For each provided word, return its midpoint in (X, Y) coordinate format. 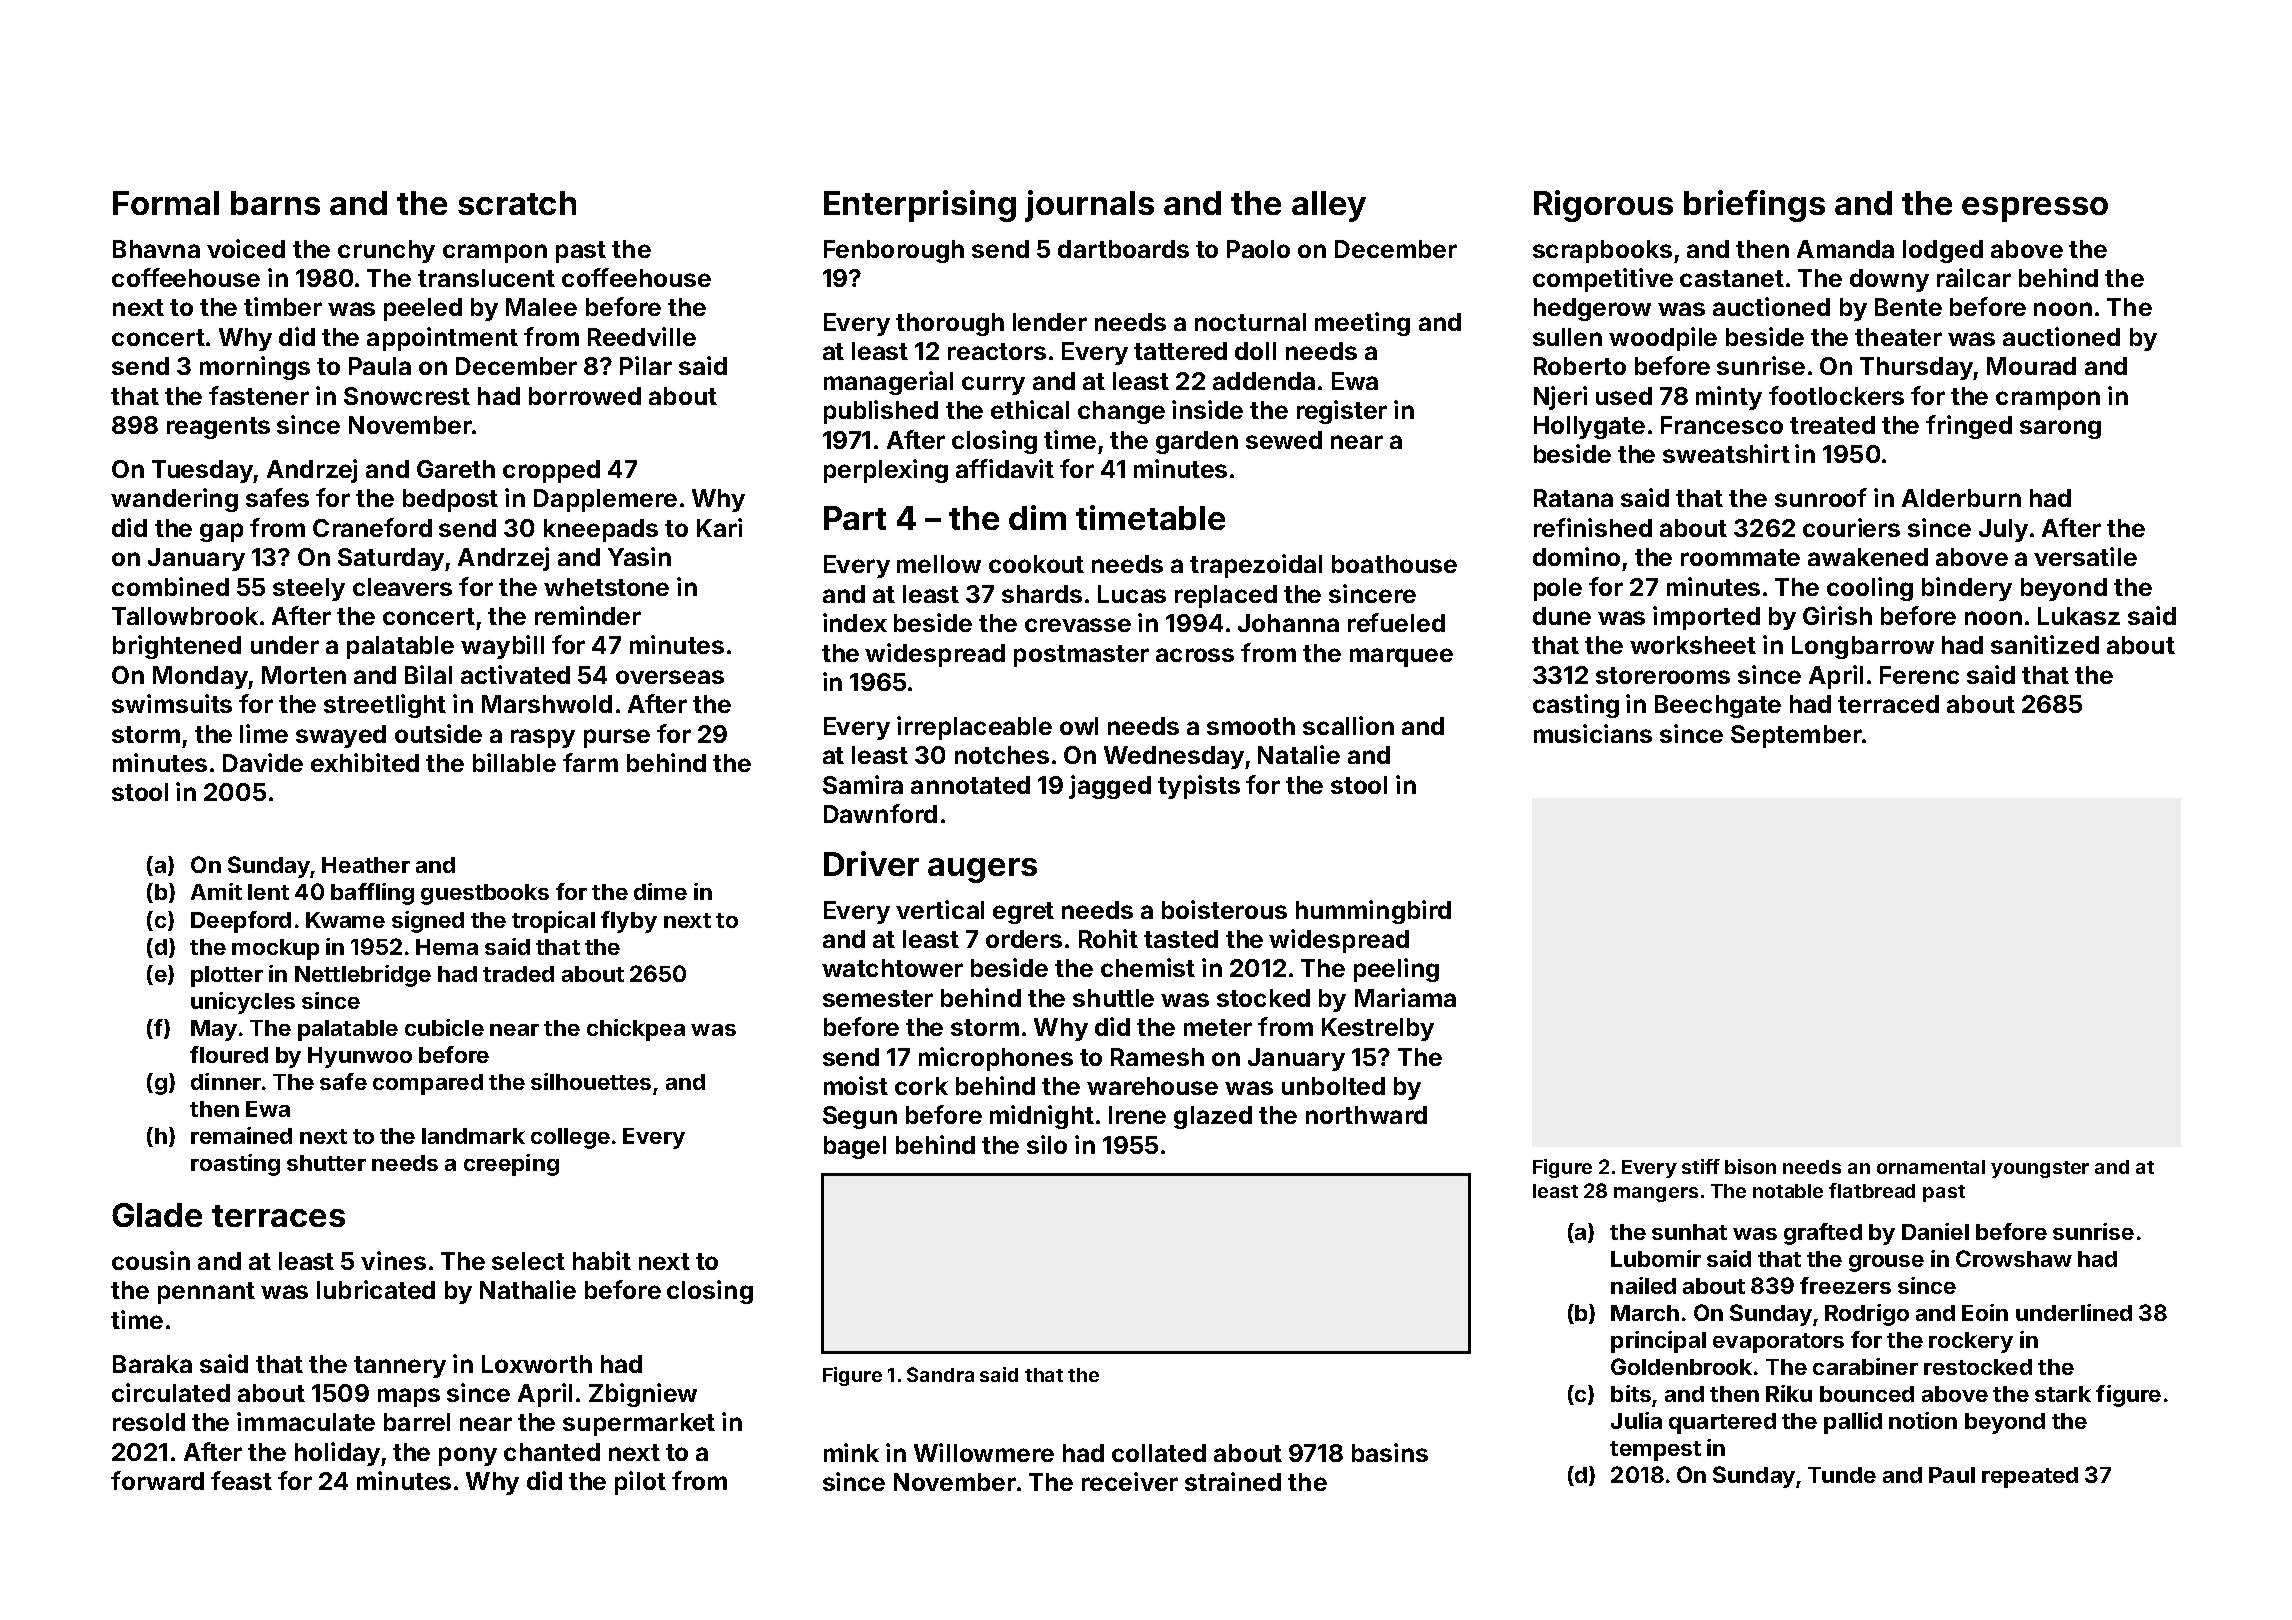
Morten (304, 675)
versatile (2085, 556)
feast (241, 1480)
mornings (255, 368)
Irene (1137, 1115)
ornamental (1931, 1167)
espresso (2035, 209)
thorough (950, 324)
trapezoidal (1256, 566)
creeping (511, 1165)
